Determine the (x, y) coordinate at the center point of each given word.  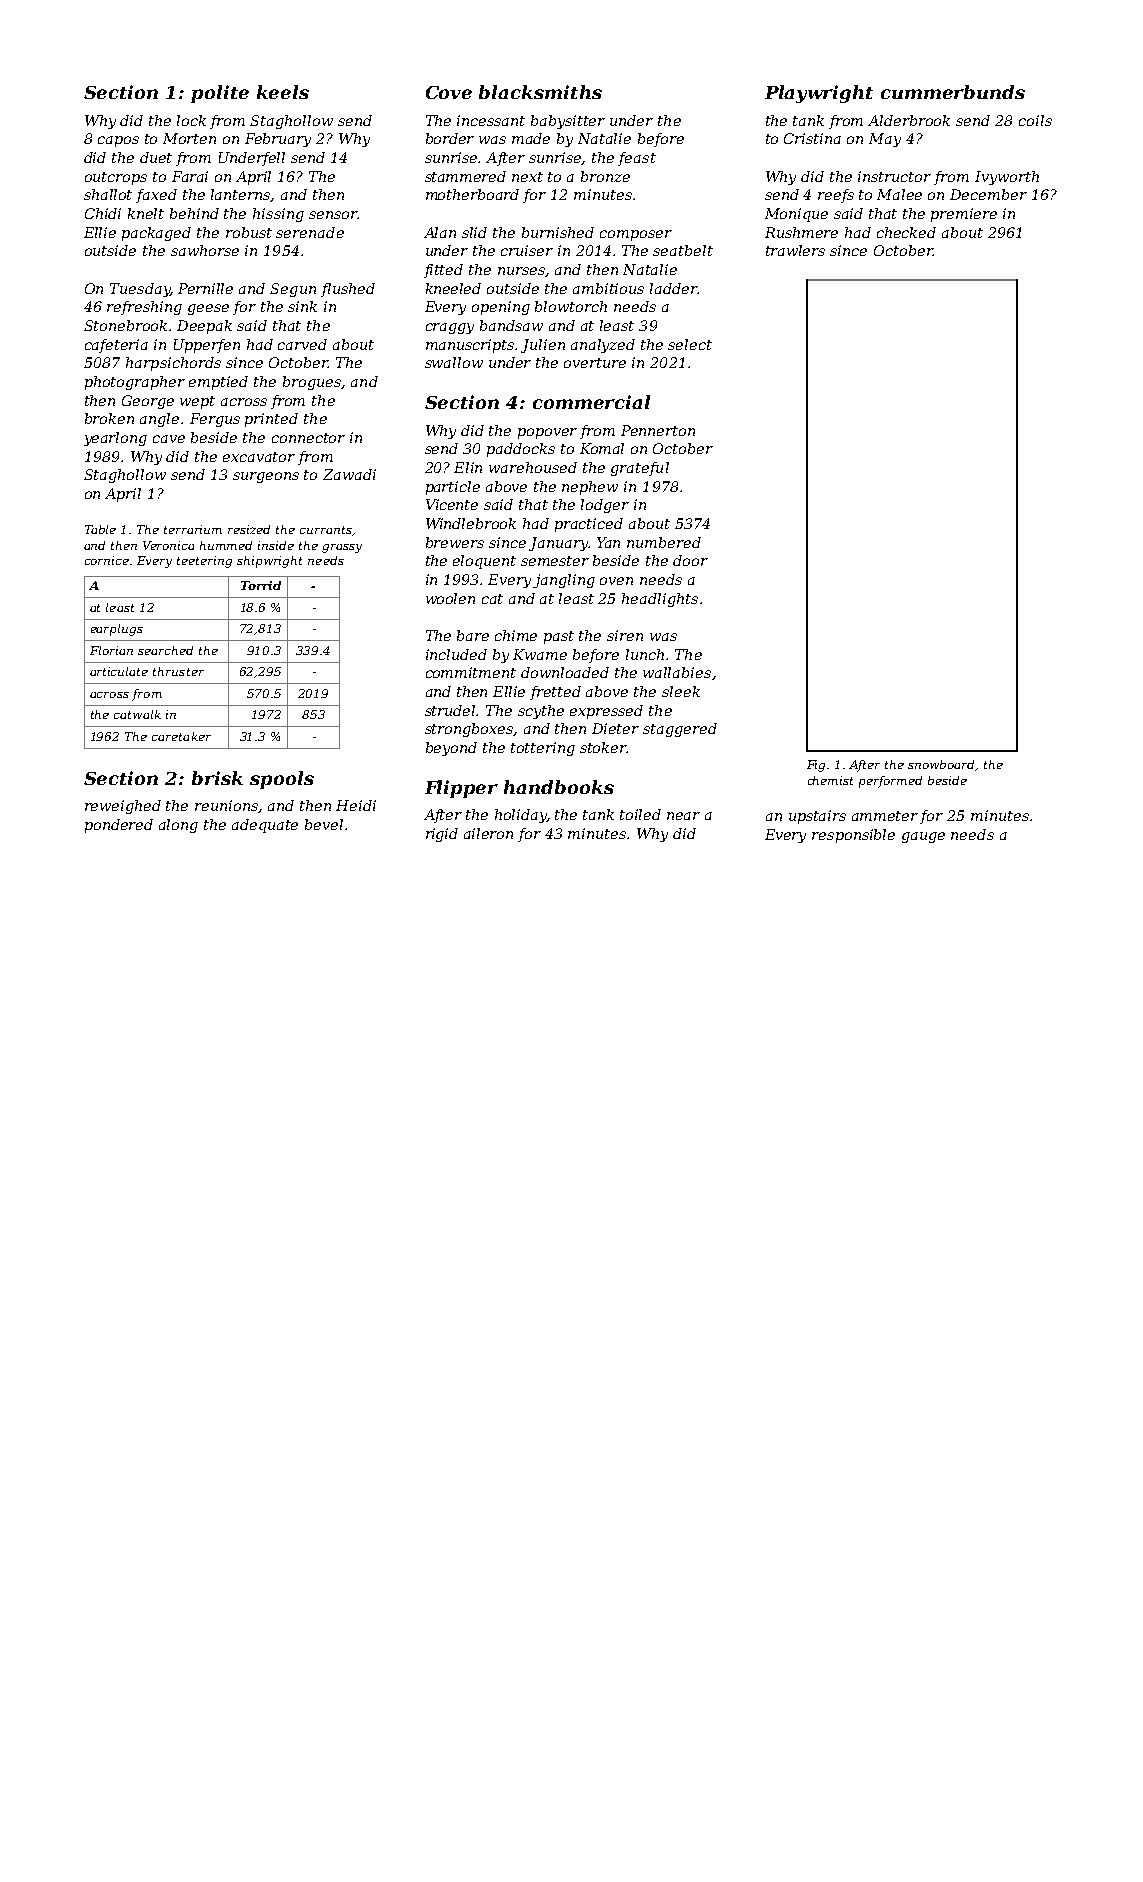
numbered (664, 542)
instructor (894, 176)
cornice (107, 560)
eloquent (484, 562)
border (450, 138)
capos (118, 141)
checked (906, 232)
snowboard (942, 765)
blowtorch (571, 306)
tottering (543, 749)
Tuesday (140, 290)
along (178, 826)
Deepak (204, 327)
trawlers (795, 250)
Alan (440, 232)
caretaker (181, 736)
